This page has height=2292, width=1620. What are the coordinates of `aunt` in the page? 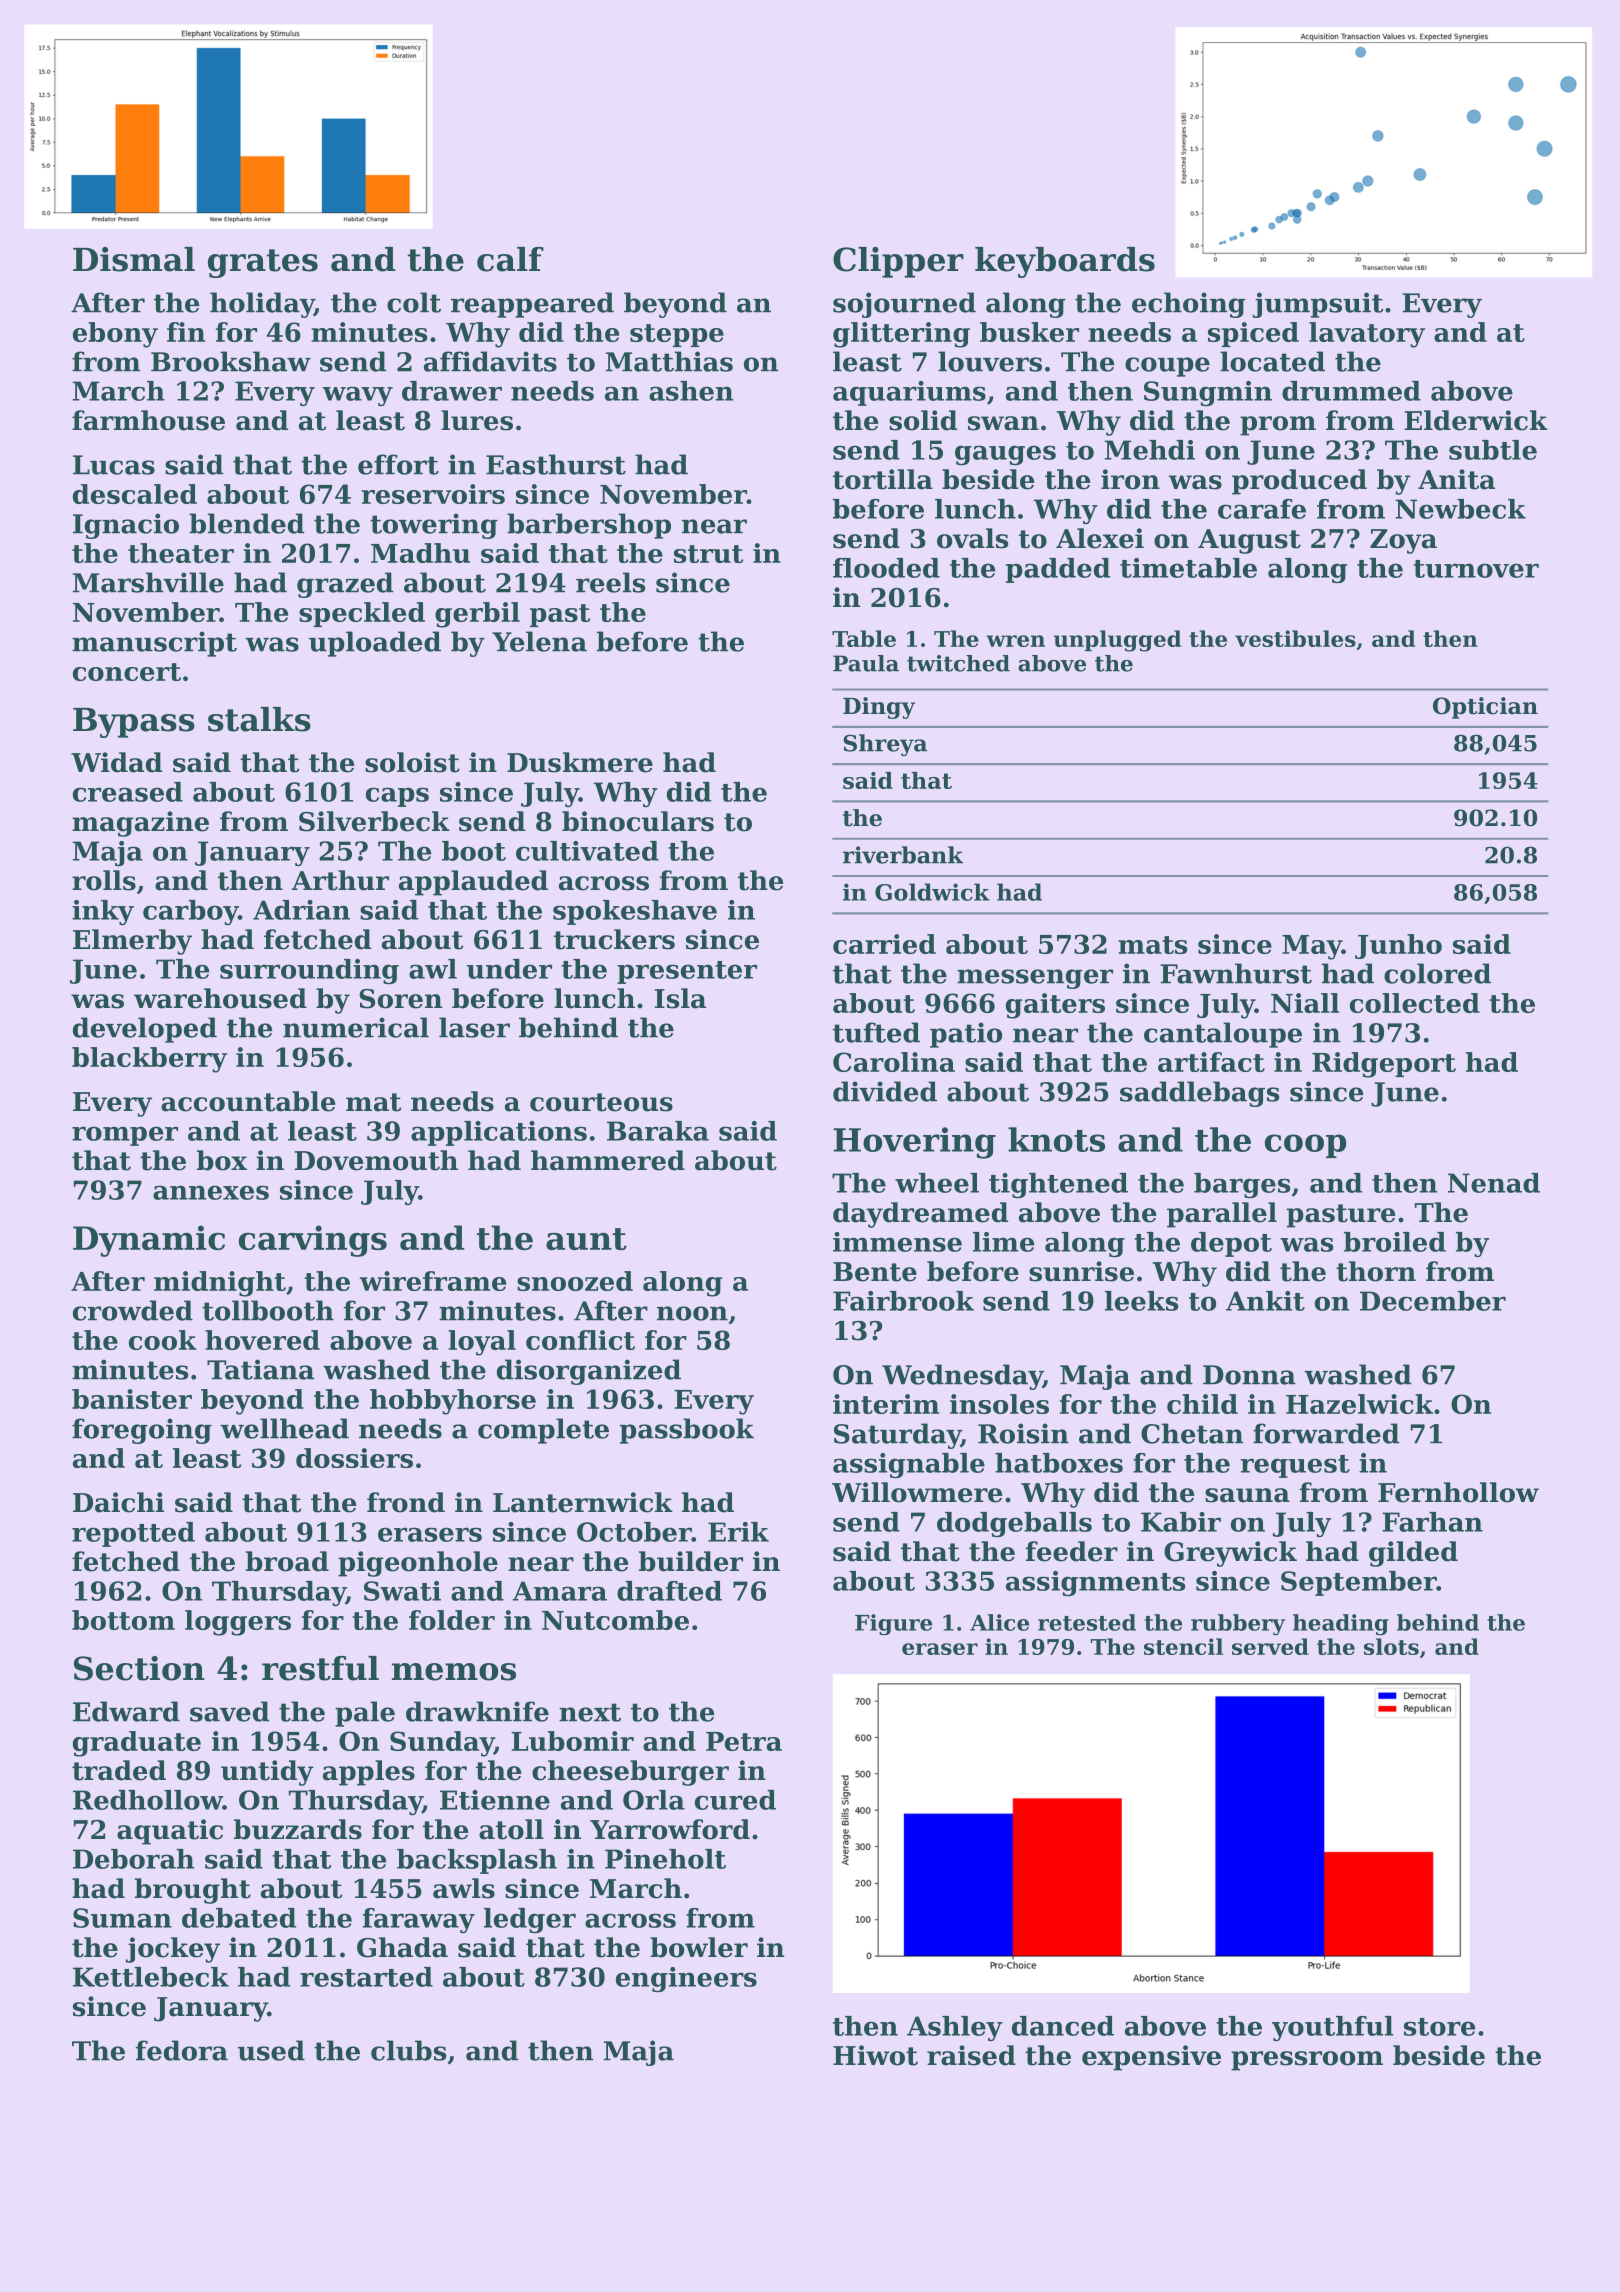 It's located at (586, 1239).
